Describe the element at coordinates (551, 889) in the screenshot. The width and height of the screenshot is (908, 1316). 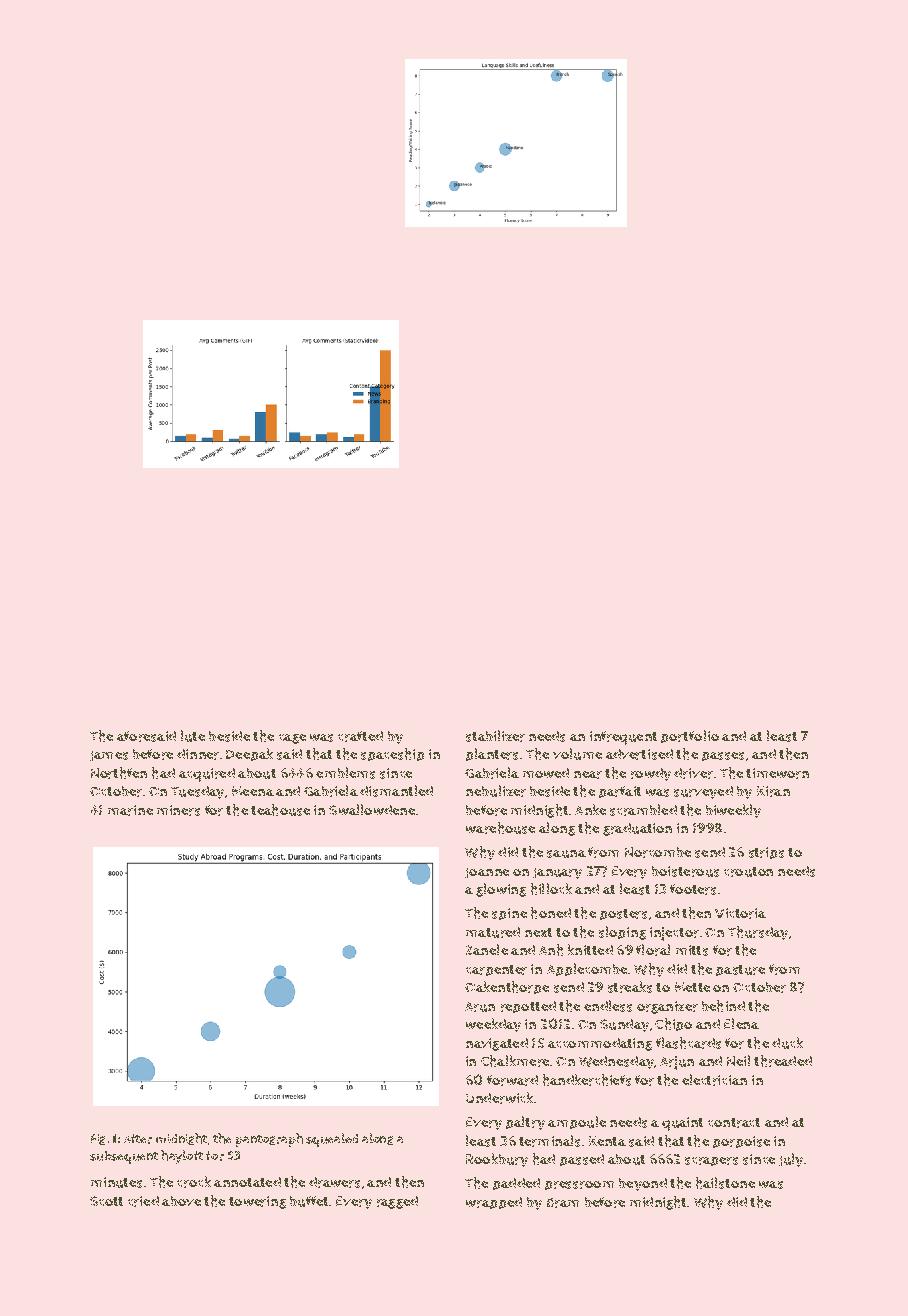
I see `hillock` at that location.
